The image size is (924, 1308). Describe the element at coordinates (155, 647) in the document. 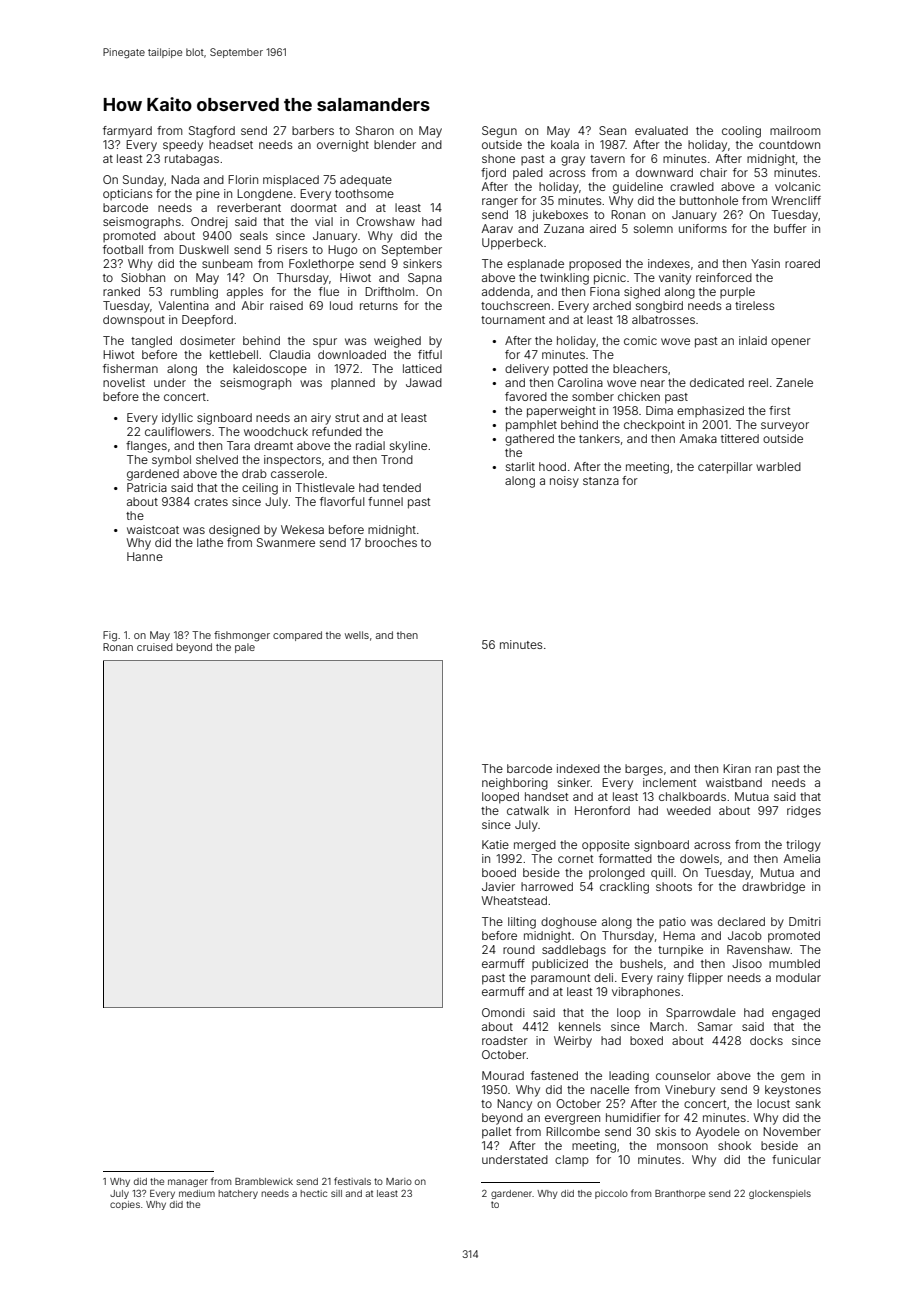

I see `cruised` at that location.
